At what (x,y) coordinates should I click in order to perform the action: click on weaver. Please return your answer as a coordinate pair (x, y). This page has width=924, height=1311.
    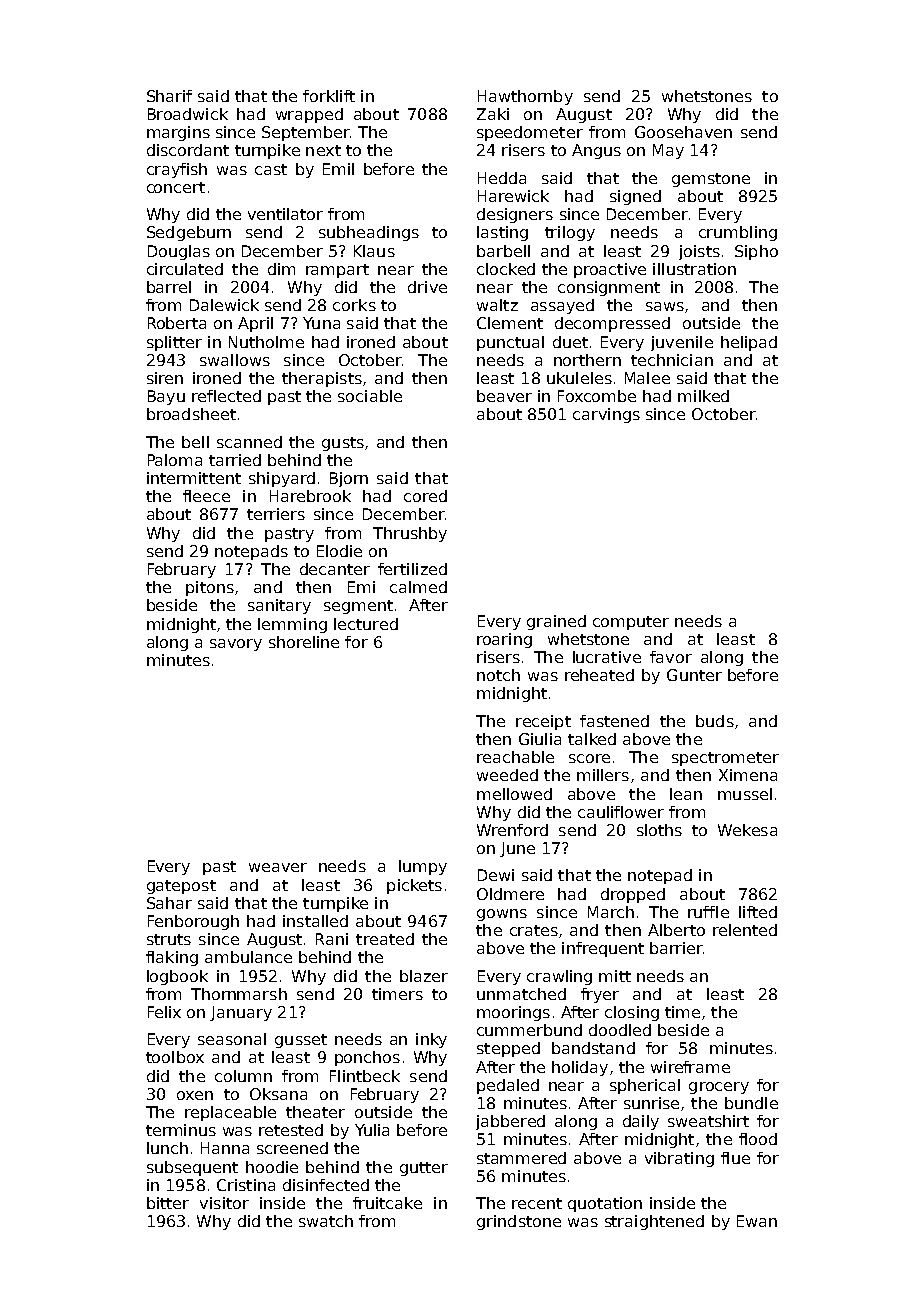
    Looking at the image, I should click on (278, 867).
